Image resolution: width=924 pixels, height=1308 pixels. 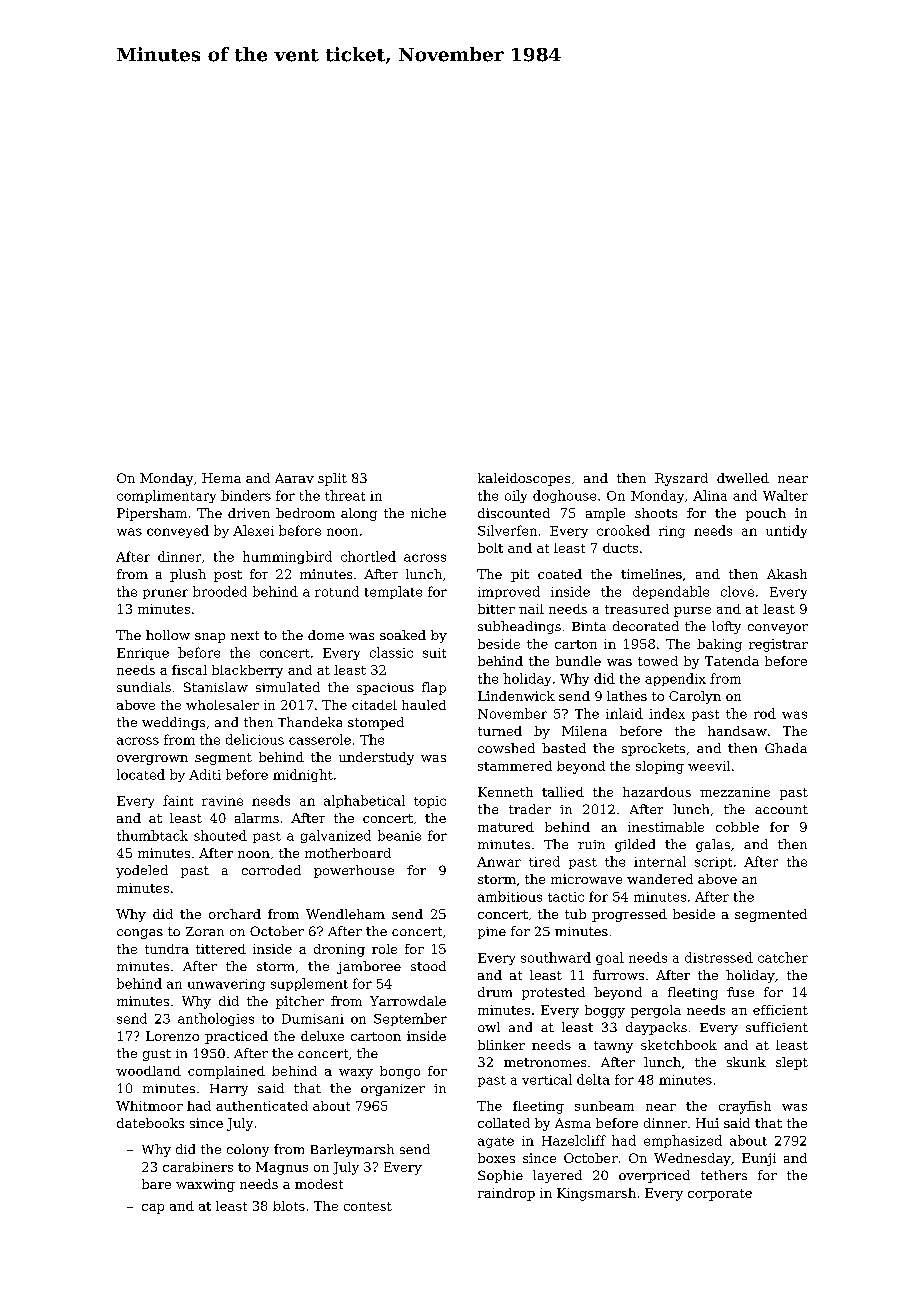 I want to click on colony, so click(x=248, y=1150).
